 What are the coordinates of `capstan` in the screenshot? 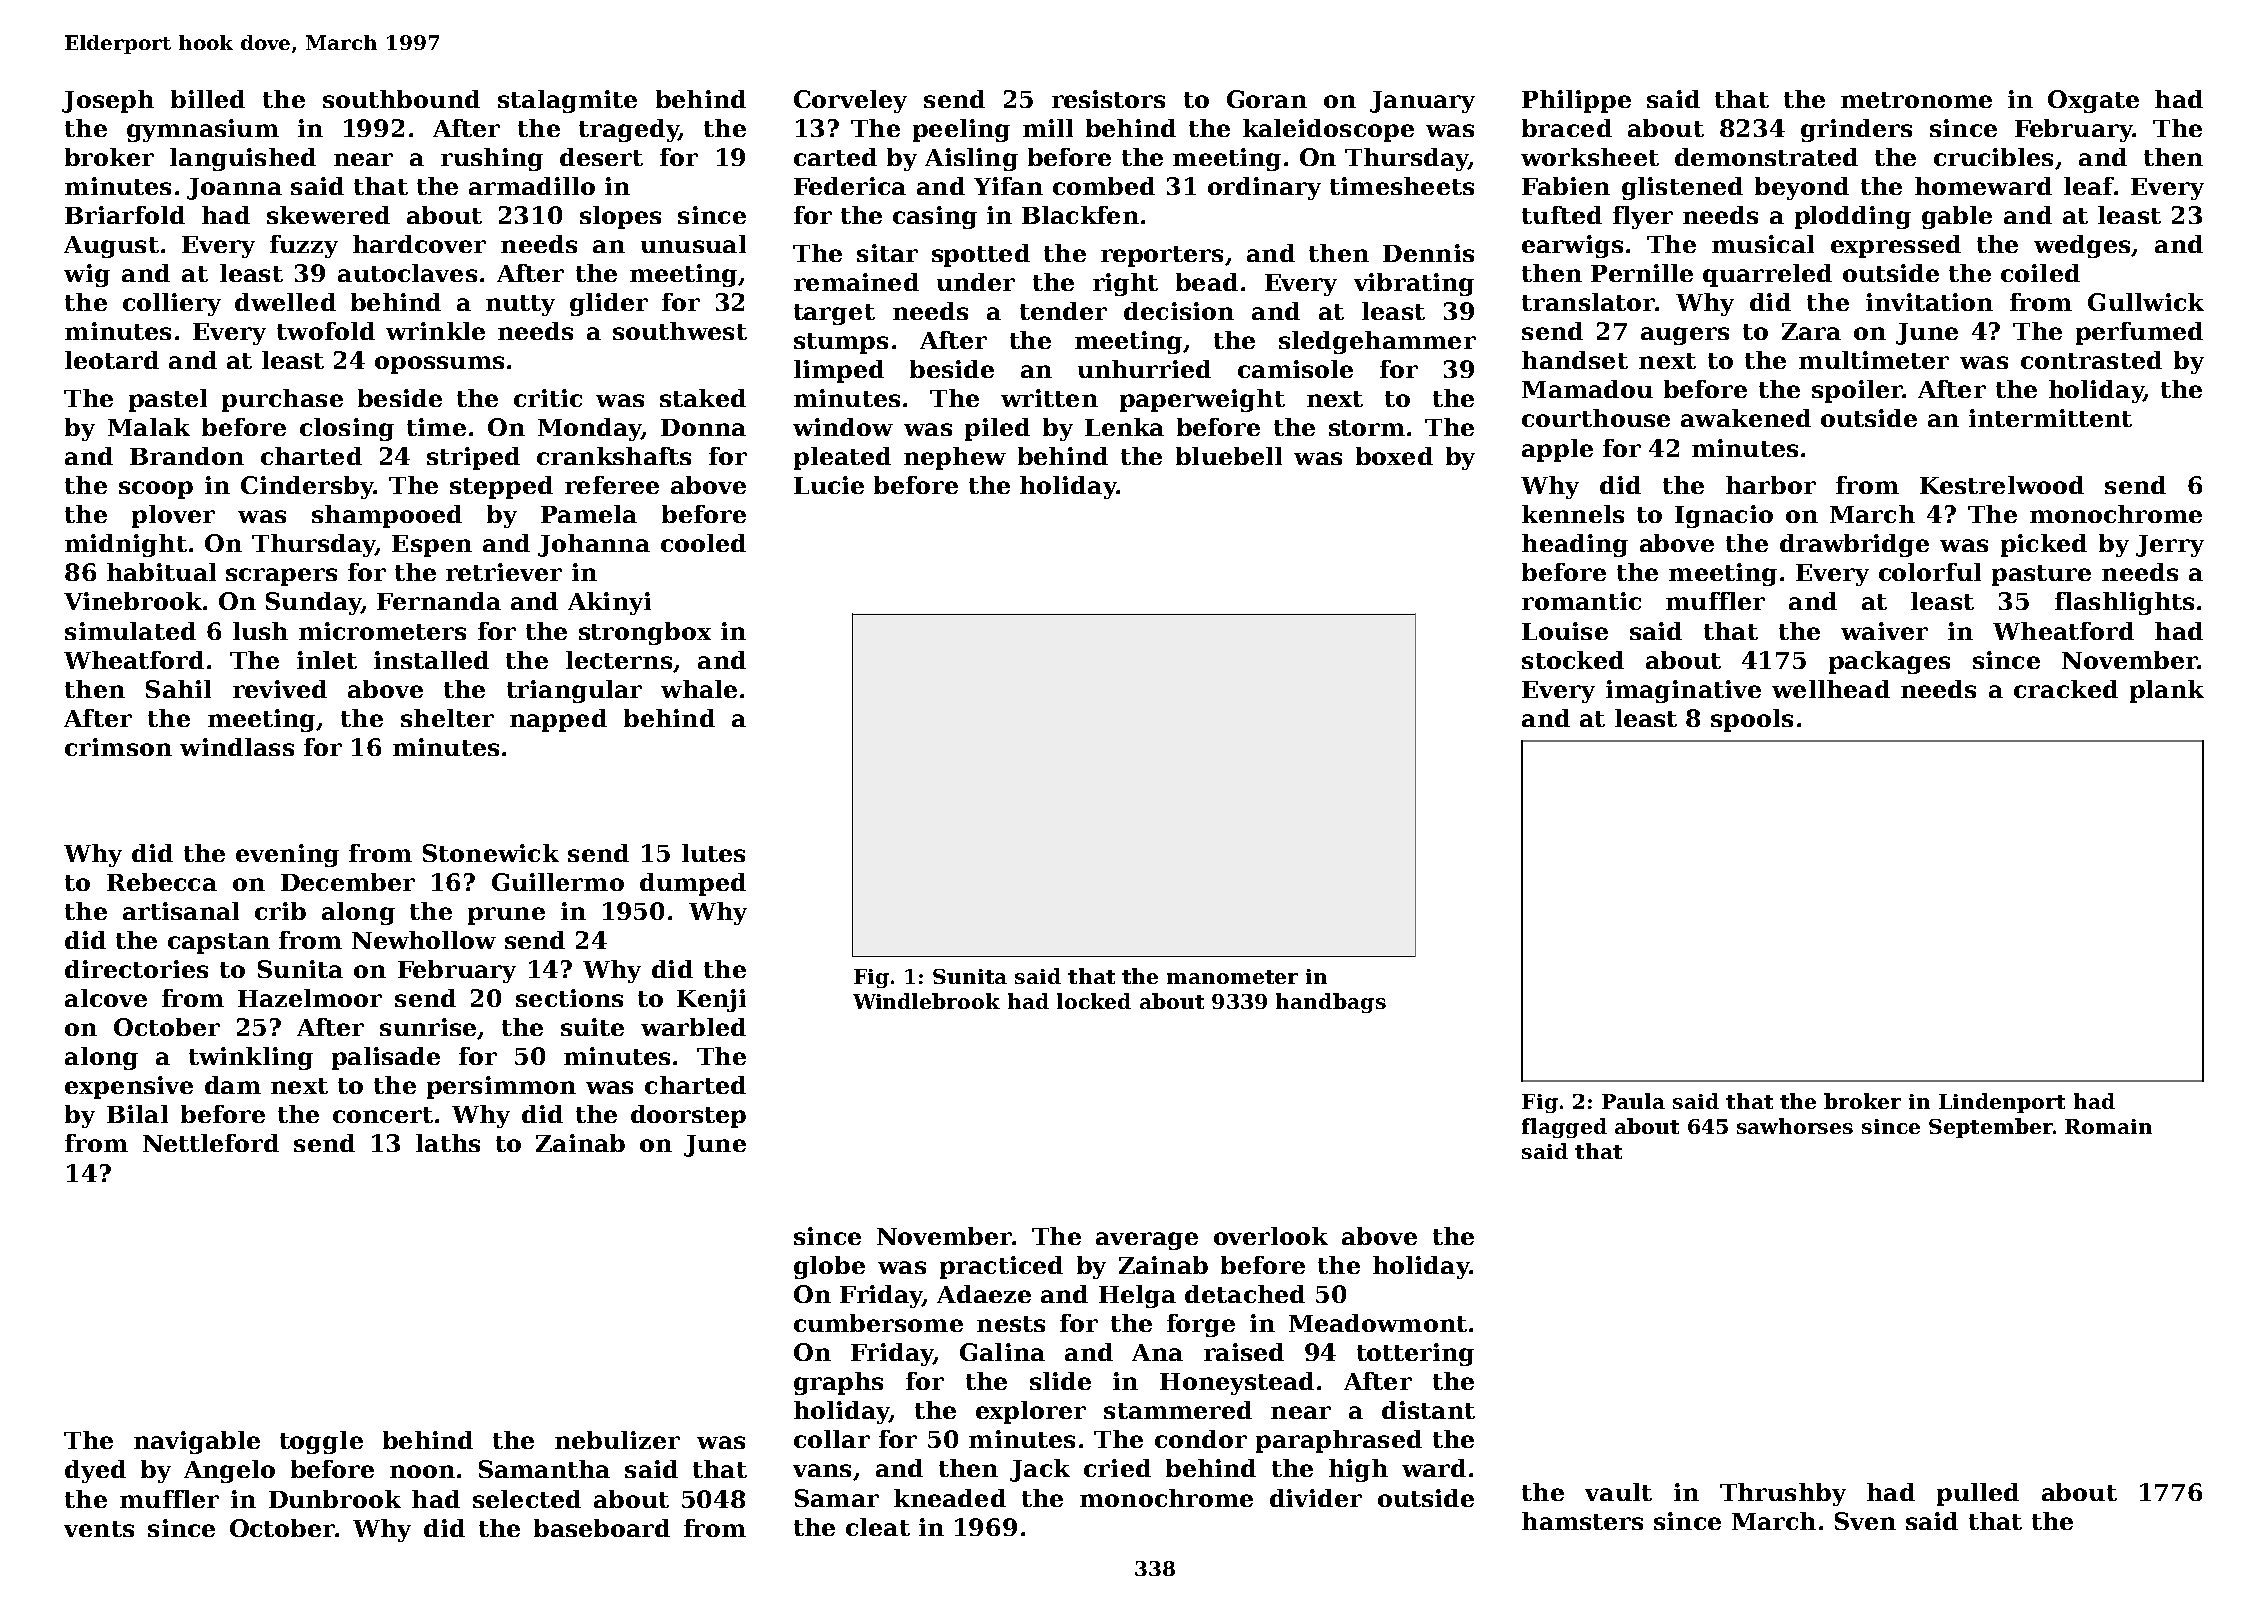 It's located at (219, 943).
